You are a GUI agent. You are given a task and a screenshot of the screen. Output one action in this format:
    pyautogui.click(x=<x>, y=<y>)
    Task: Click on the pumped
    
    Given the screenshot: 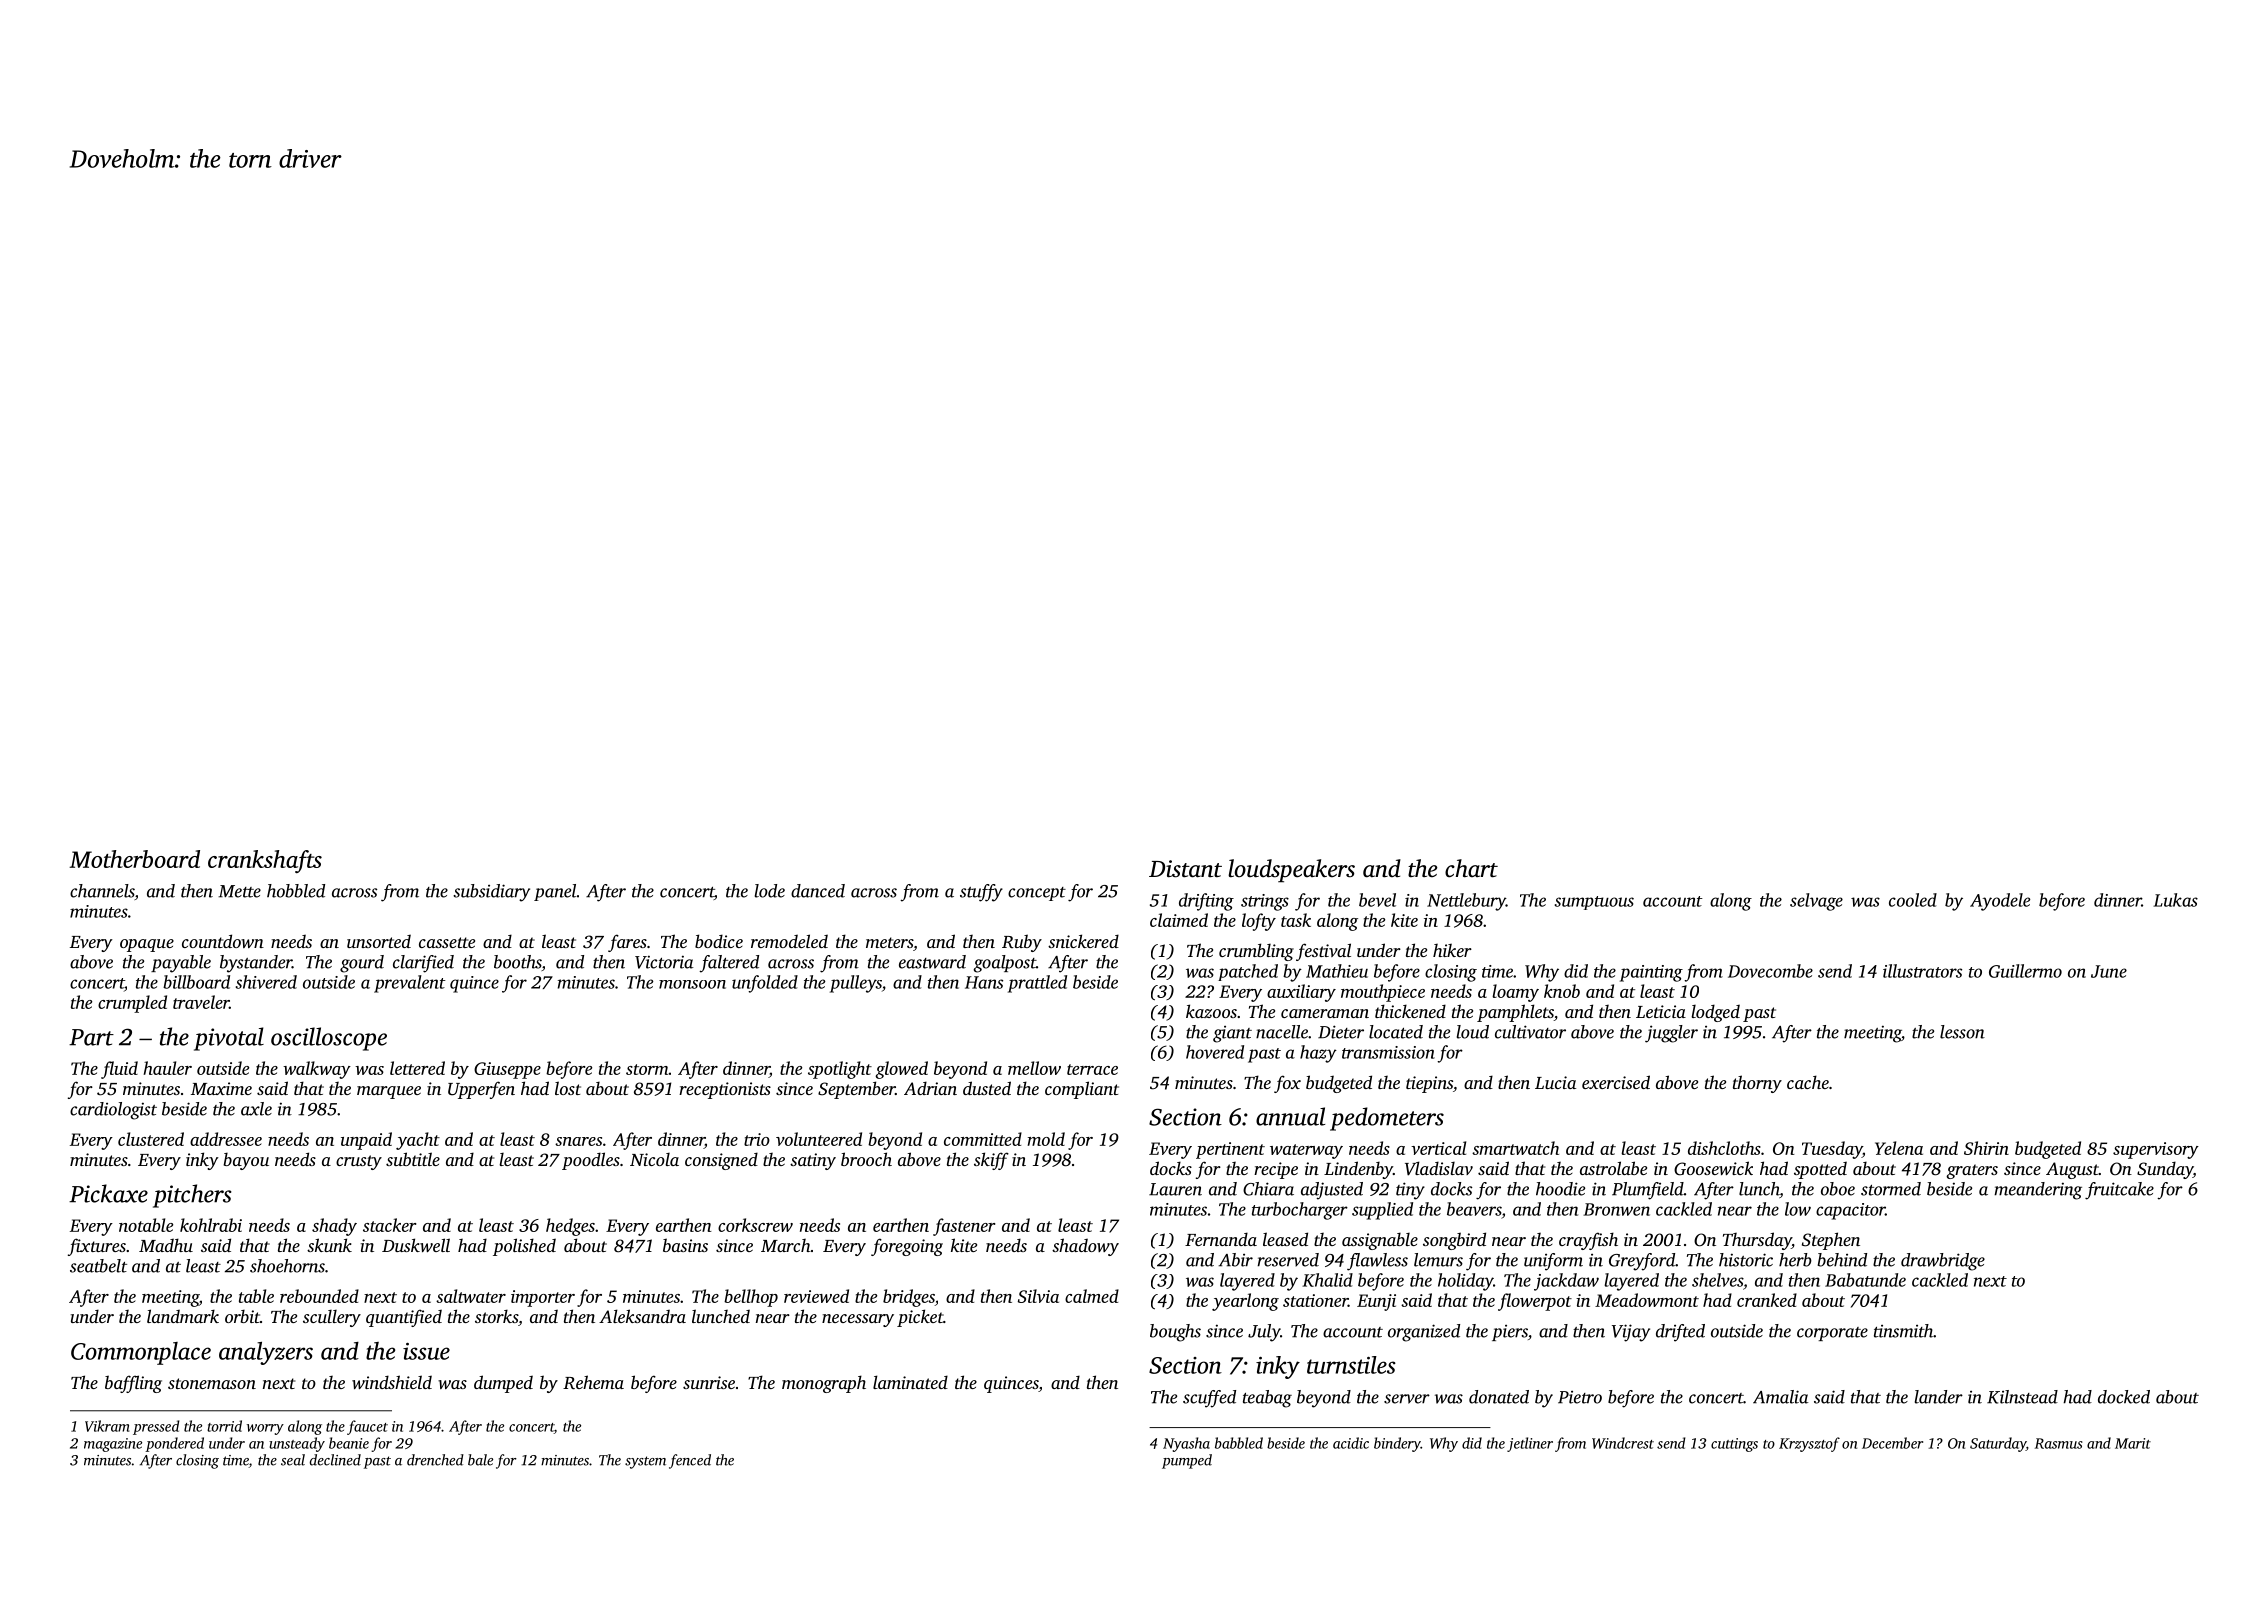 What is the action you would take?
    pyautogui.click(x=1187, y=1461)
